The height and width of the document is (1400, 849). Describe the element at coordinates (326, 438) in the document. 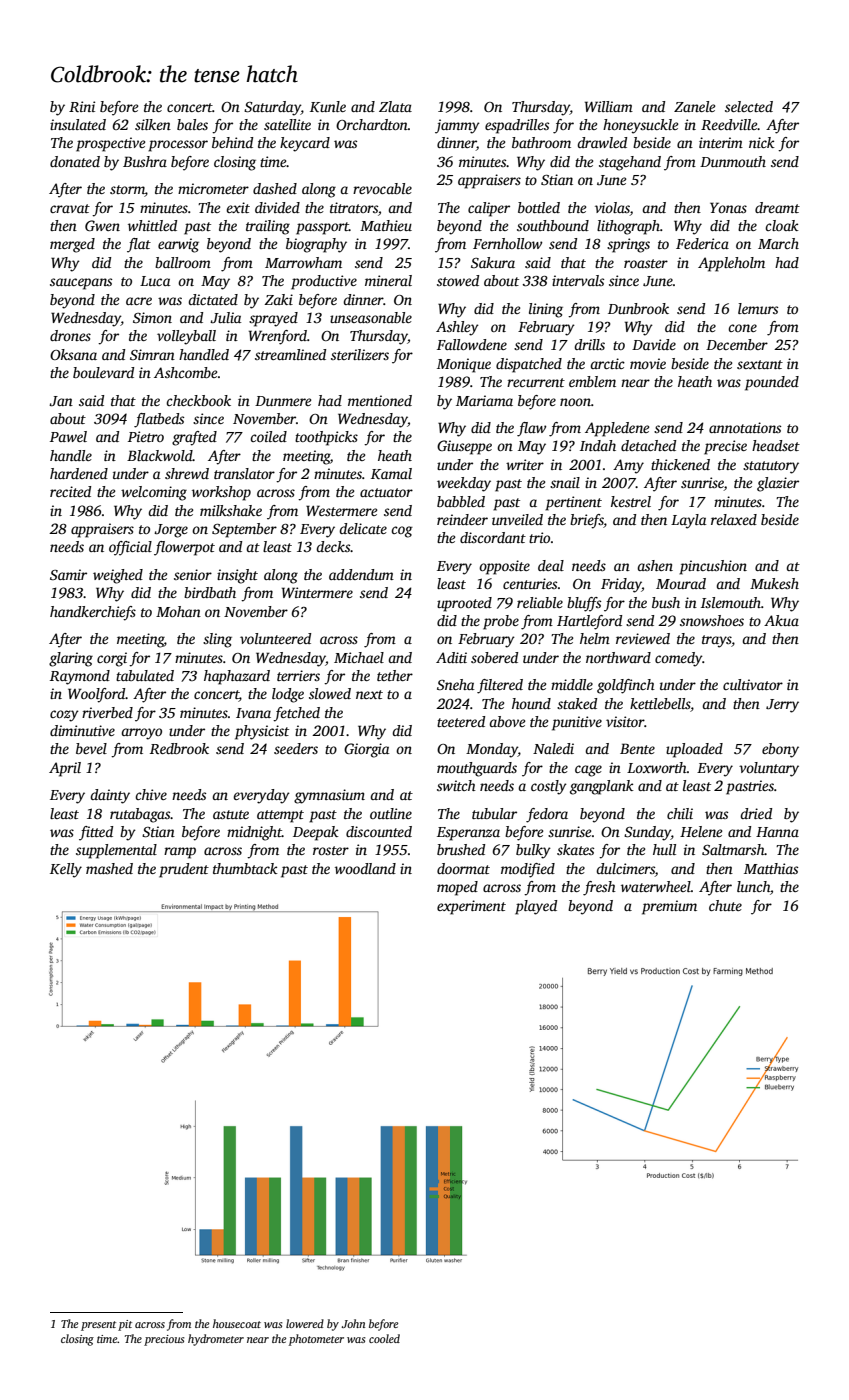

I see `toothpicks` at that location.
